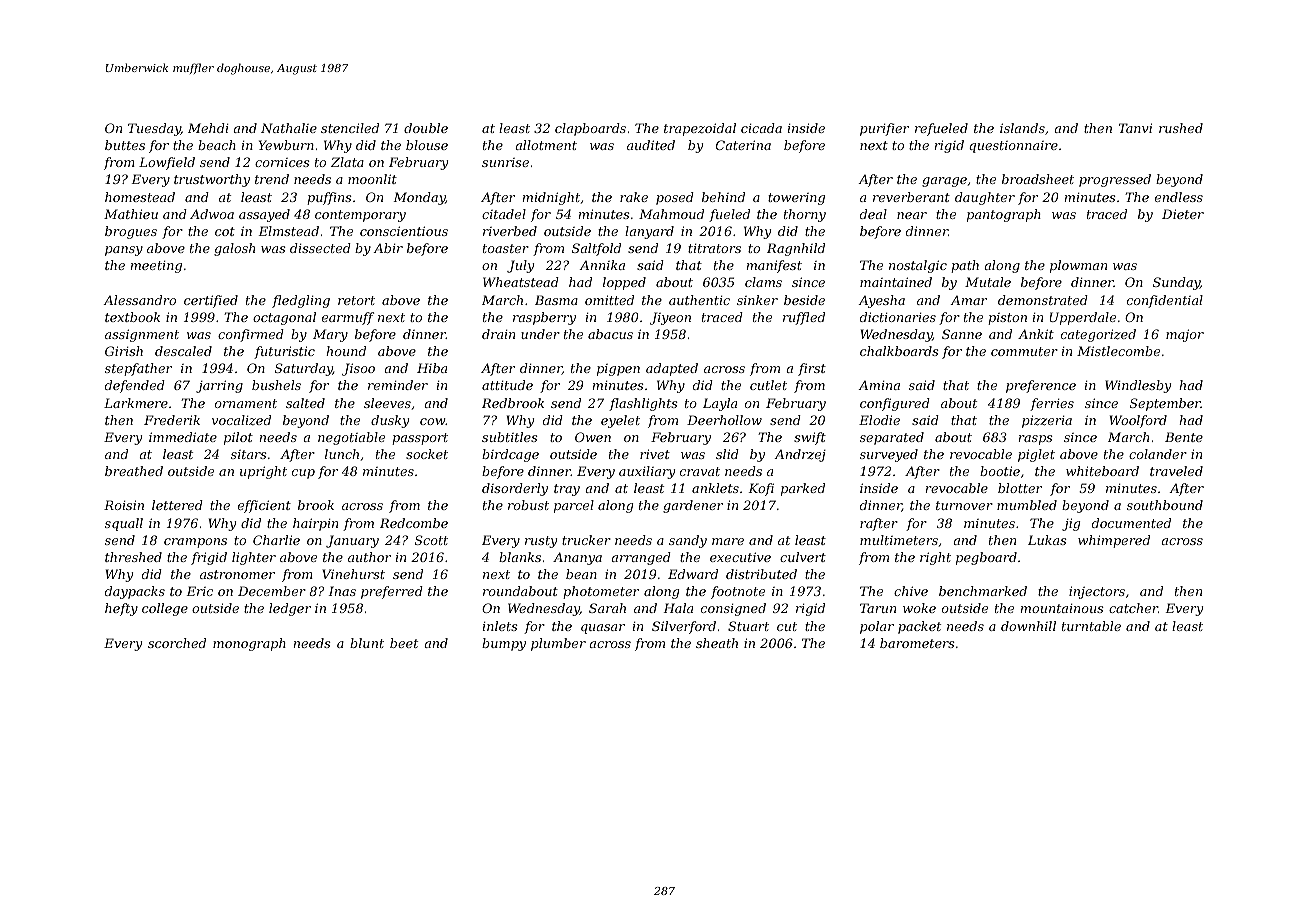 This document has width=1308, height=924. I want to click on piston, so click(1007, 319).
